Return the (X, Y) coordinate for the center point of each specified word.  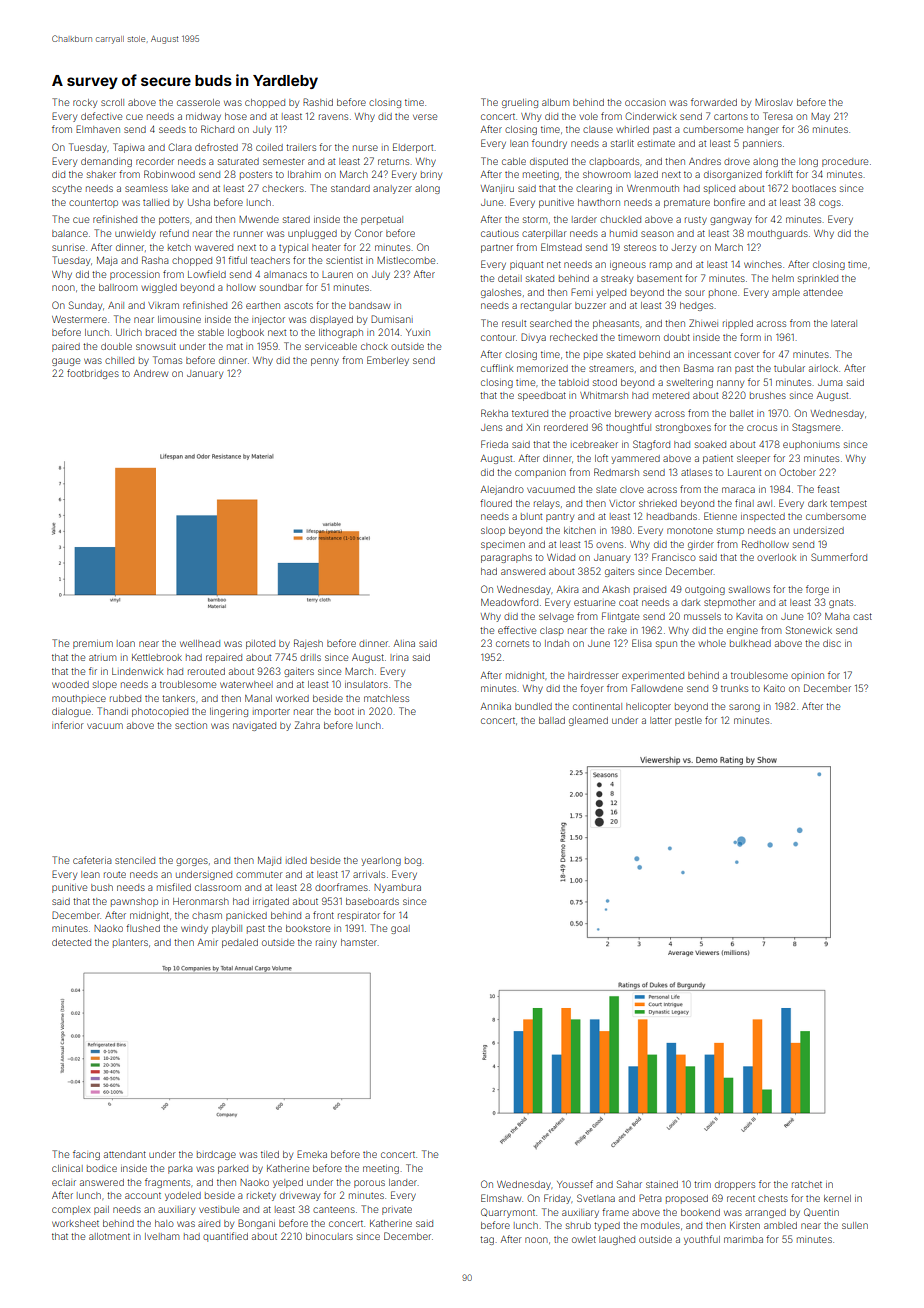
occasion (645, 103)
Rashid (318, 102)
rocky (85, 103)
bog (413, 861)
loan (126, 643)
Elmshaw (501, 1198)
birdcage (216, 1155)
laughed (617, 1240)
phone (723, 293)
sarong (744, 708)
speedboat (542, 396)
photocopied (160, 712)
